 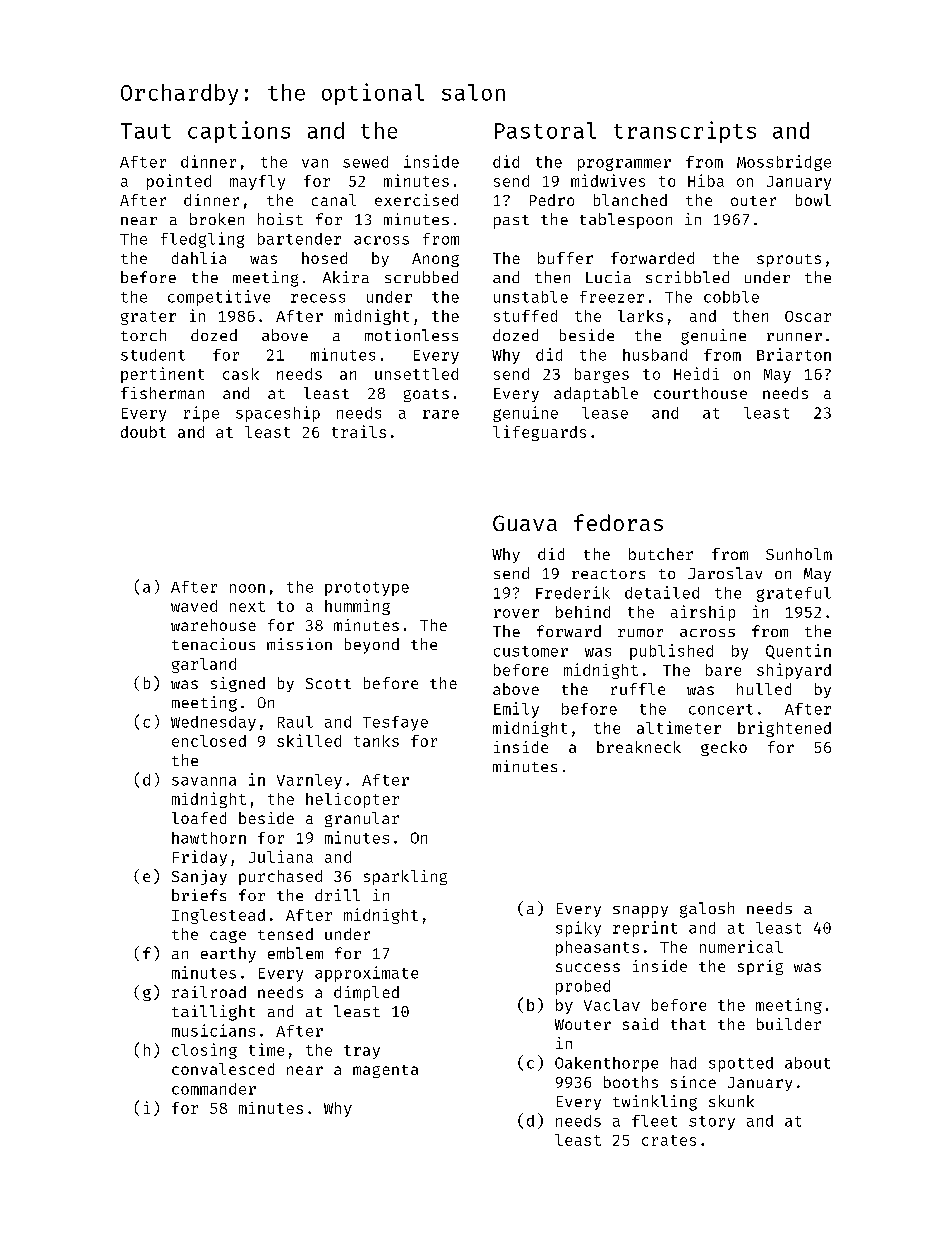 What do you see at coordinates (426, 395) in the document?
I see `goats` at bounding box center [426, 395].
